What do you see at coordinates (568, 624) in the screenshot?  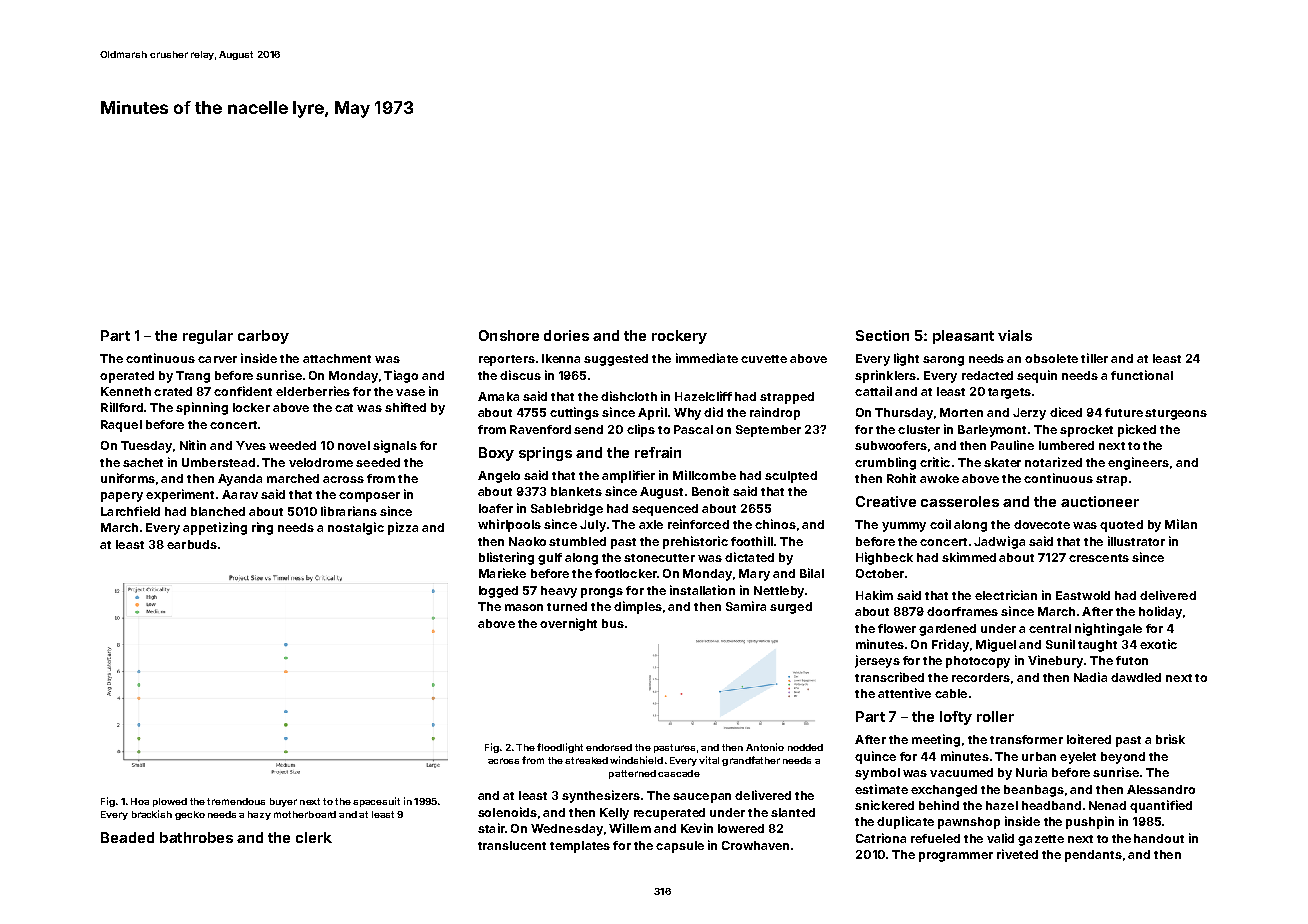 I see `overnight` at bounding box center [568, 624].
